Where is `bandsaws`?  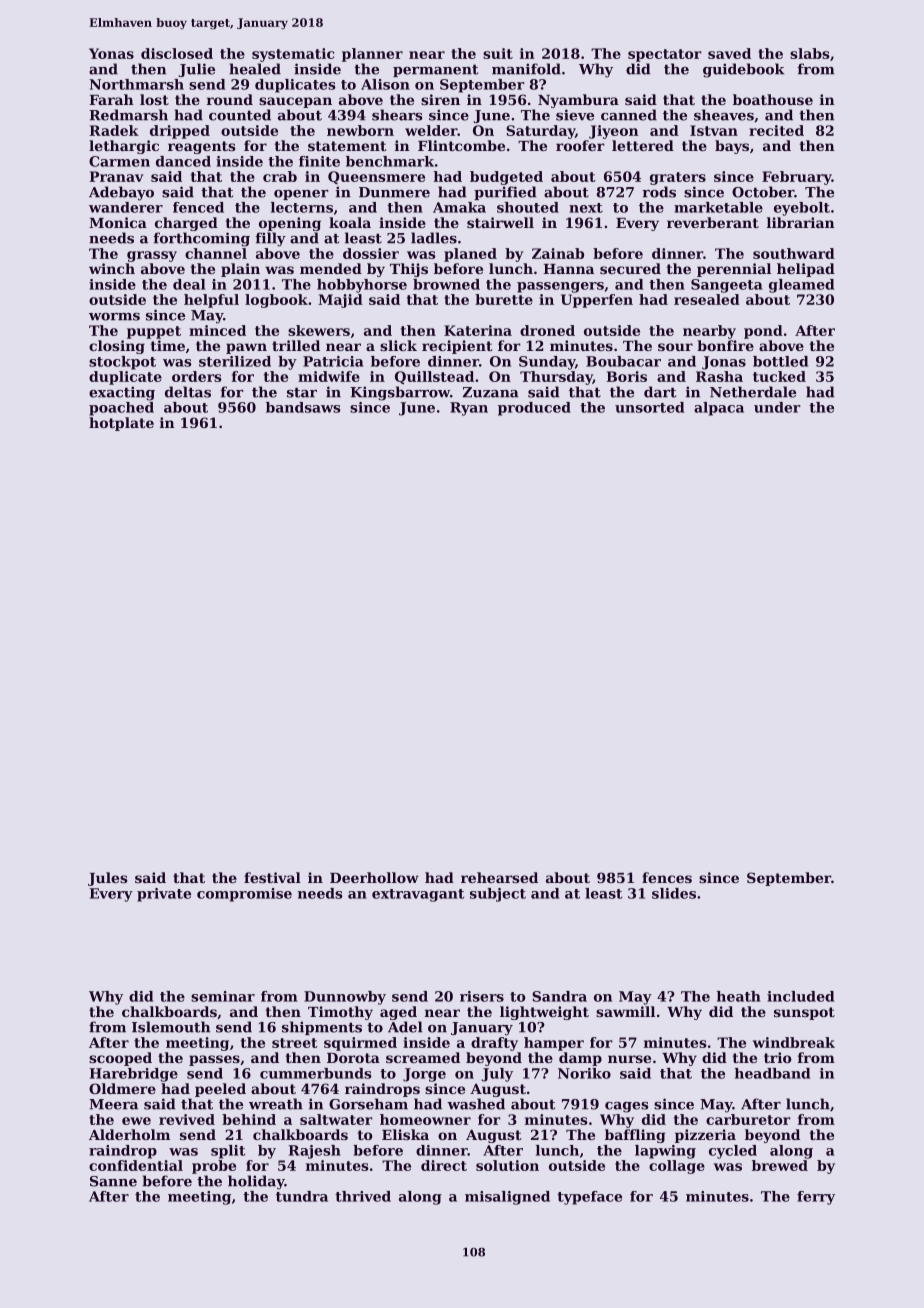 bandsaws is located at coordinates (303, 407).
